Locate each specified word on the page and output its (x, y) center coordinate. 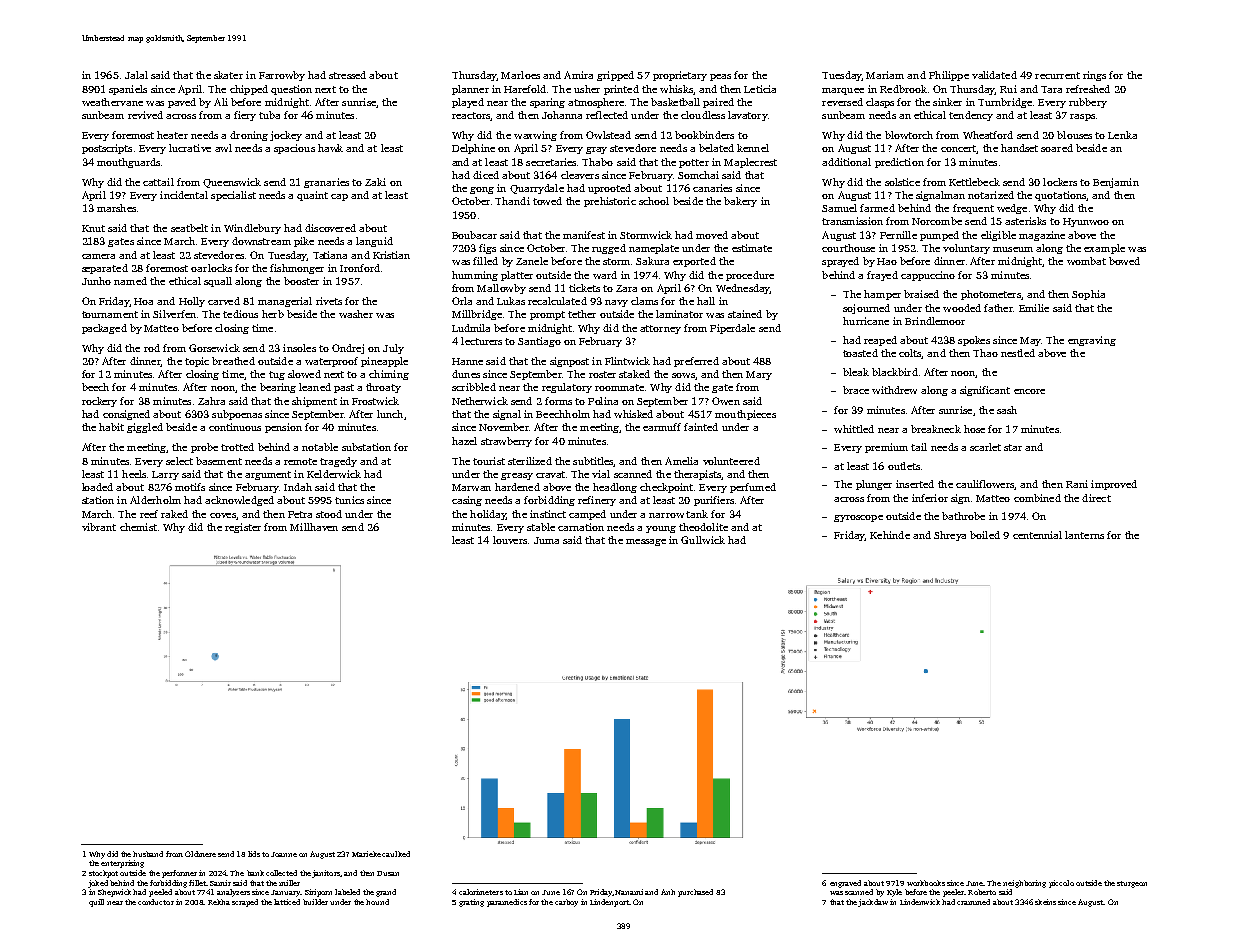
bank (255, 873)
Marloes (520, 75)
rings (1094, 76)
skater (228, 75)
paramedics (507, 903)
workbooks (926, 883)
